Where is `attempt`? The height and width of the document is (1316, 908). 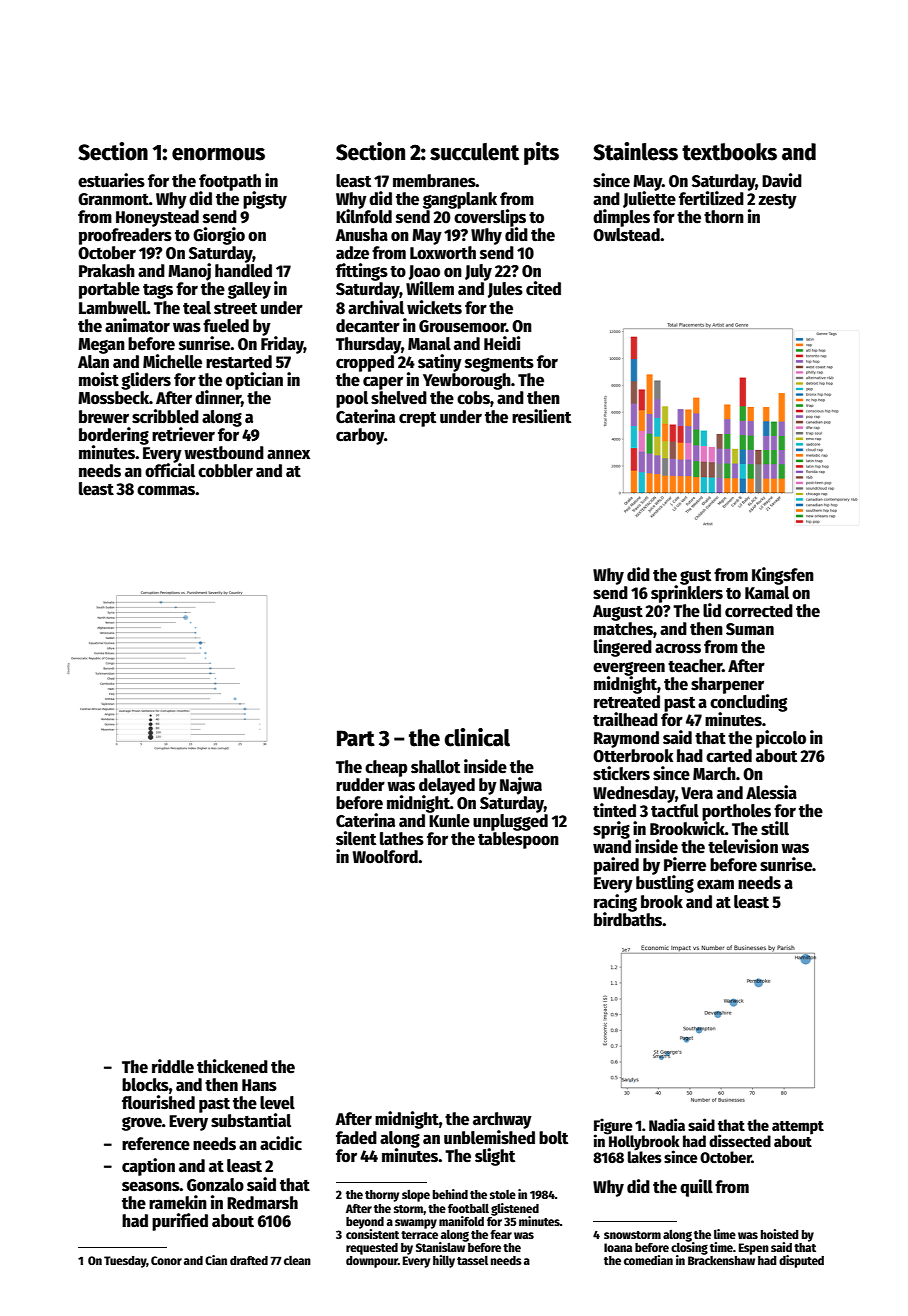
attempt is located at coordinates (798, 1128).
